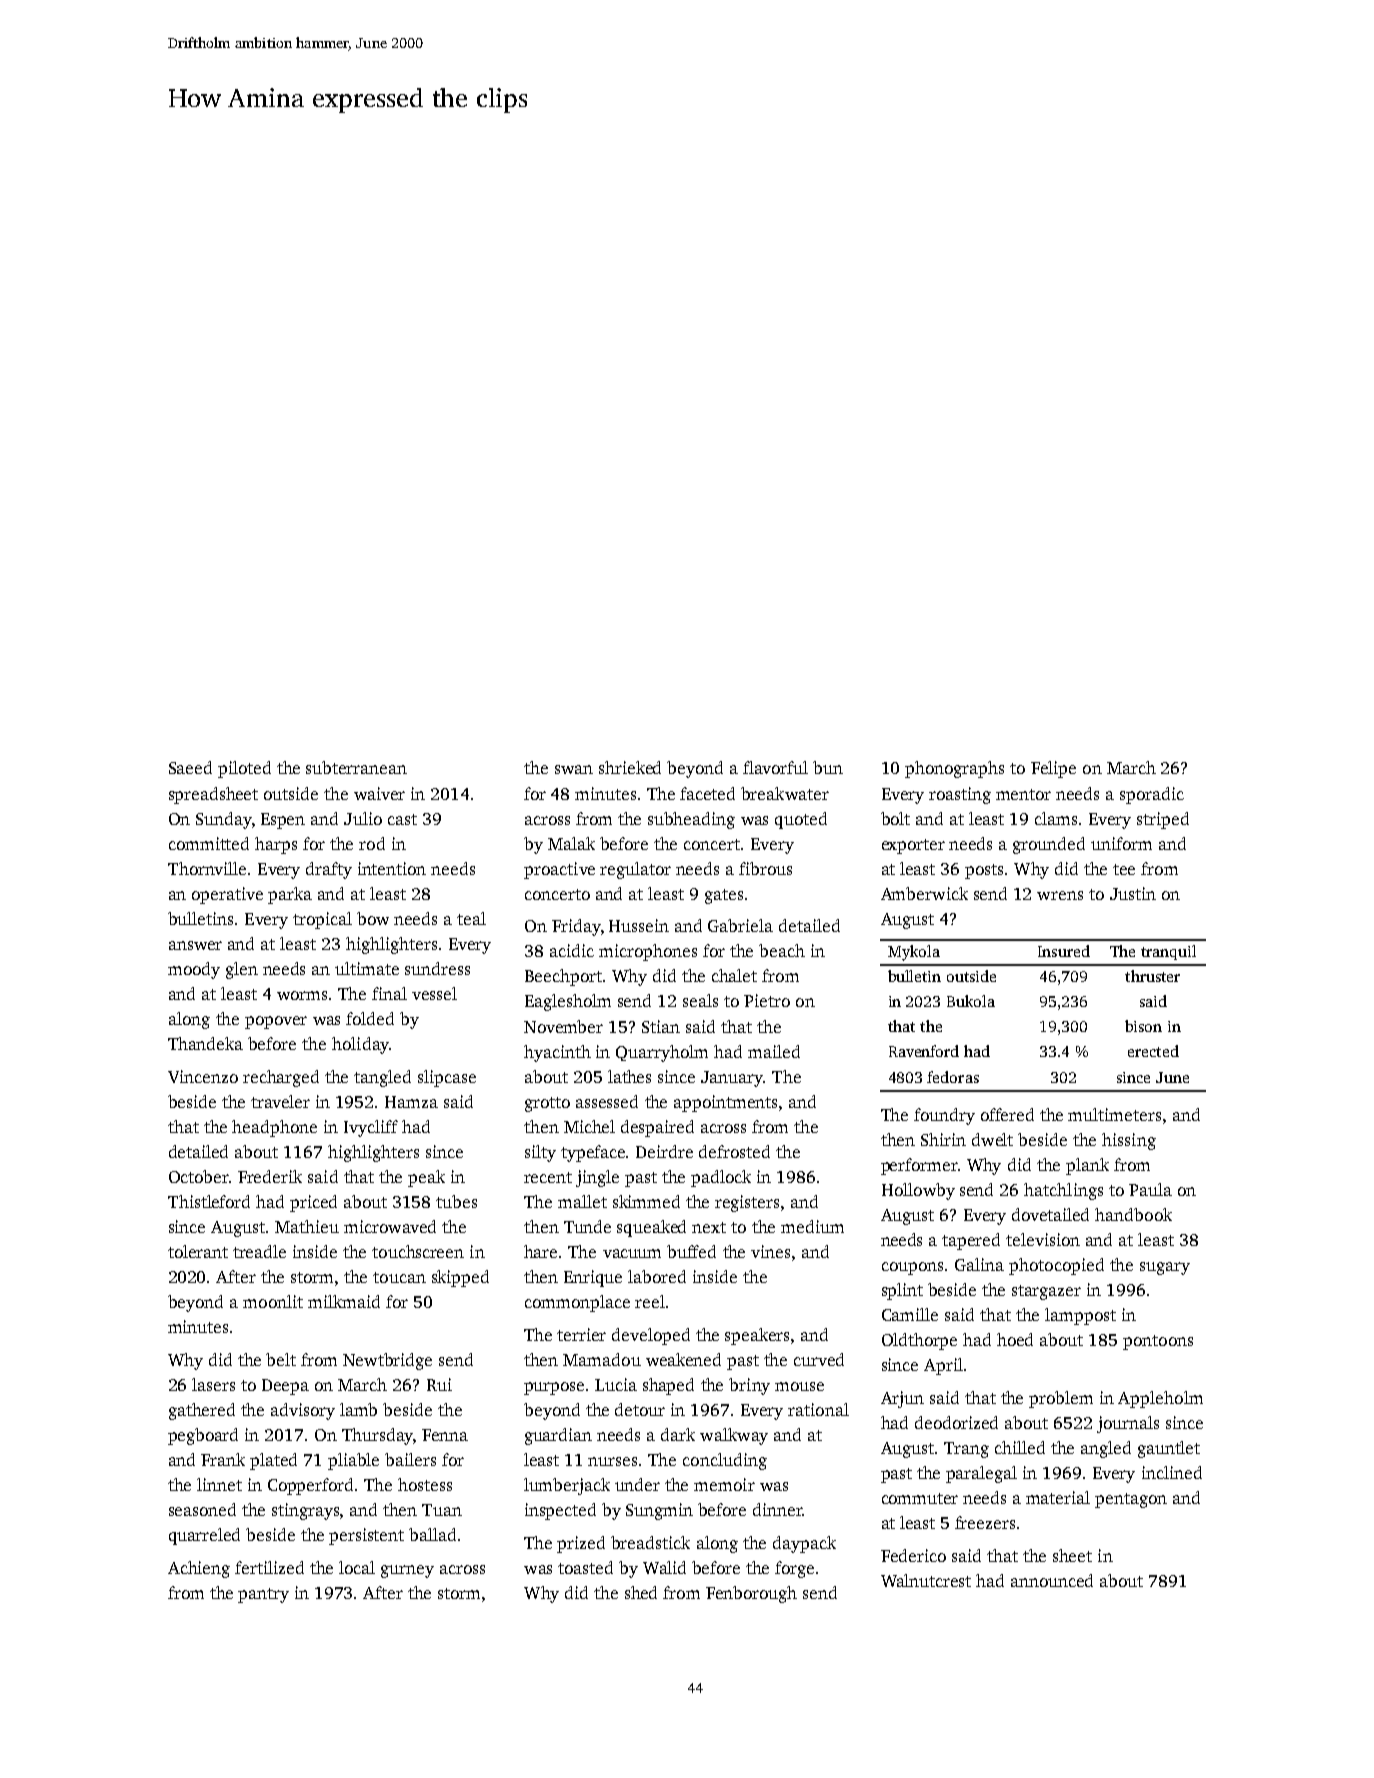 The height and width of the page is (1778, 1374). Describe the element at coordinates (1131, 1500) in the page. I see `pentagon` at that location.
